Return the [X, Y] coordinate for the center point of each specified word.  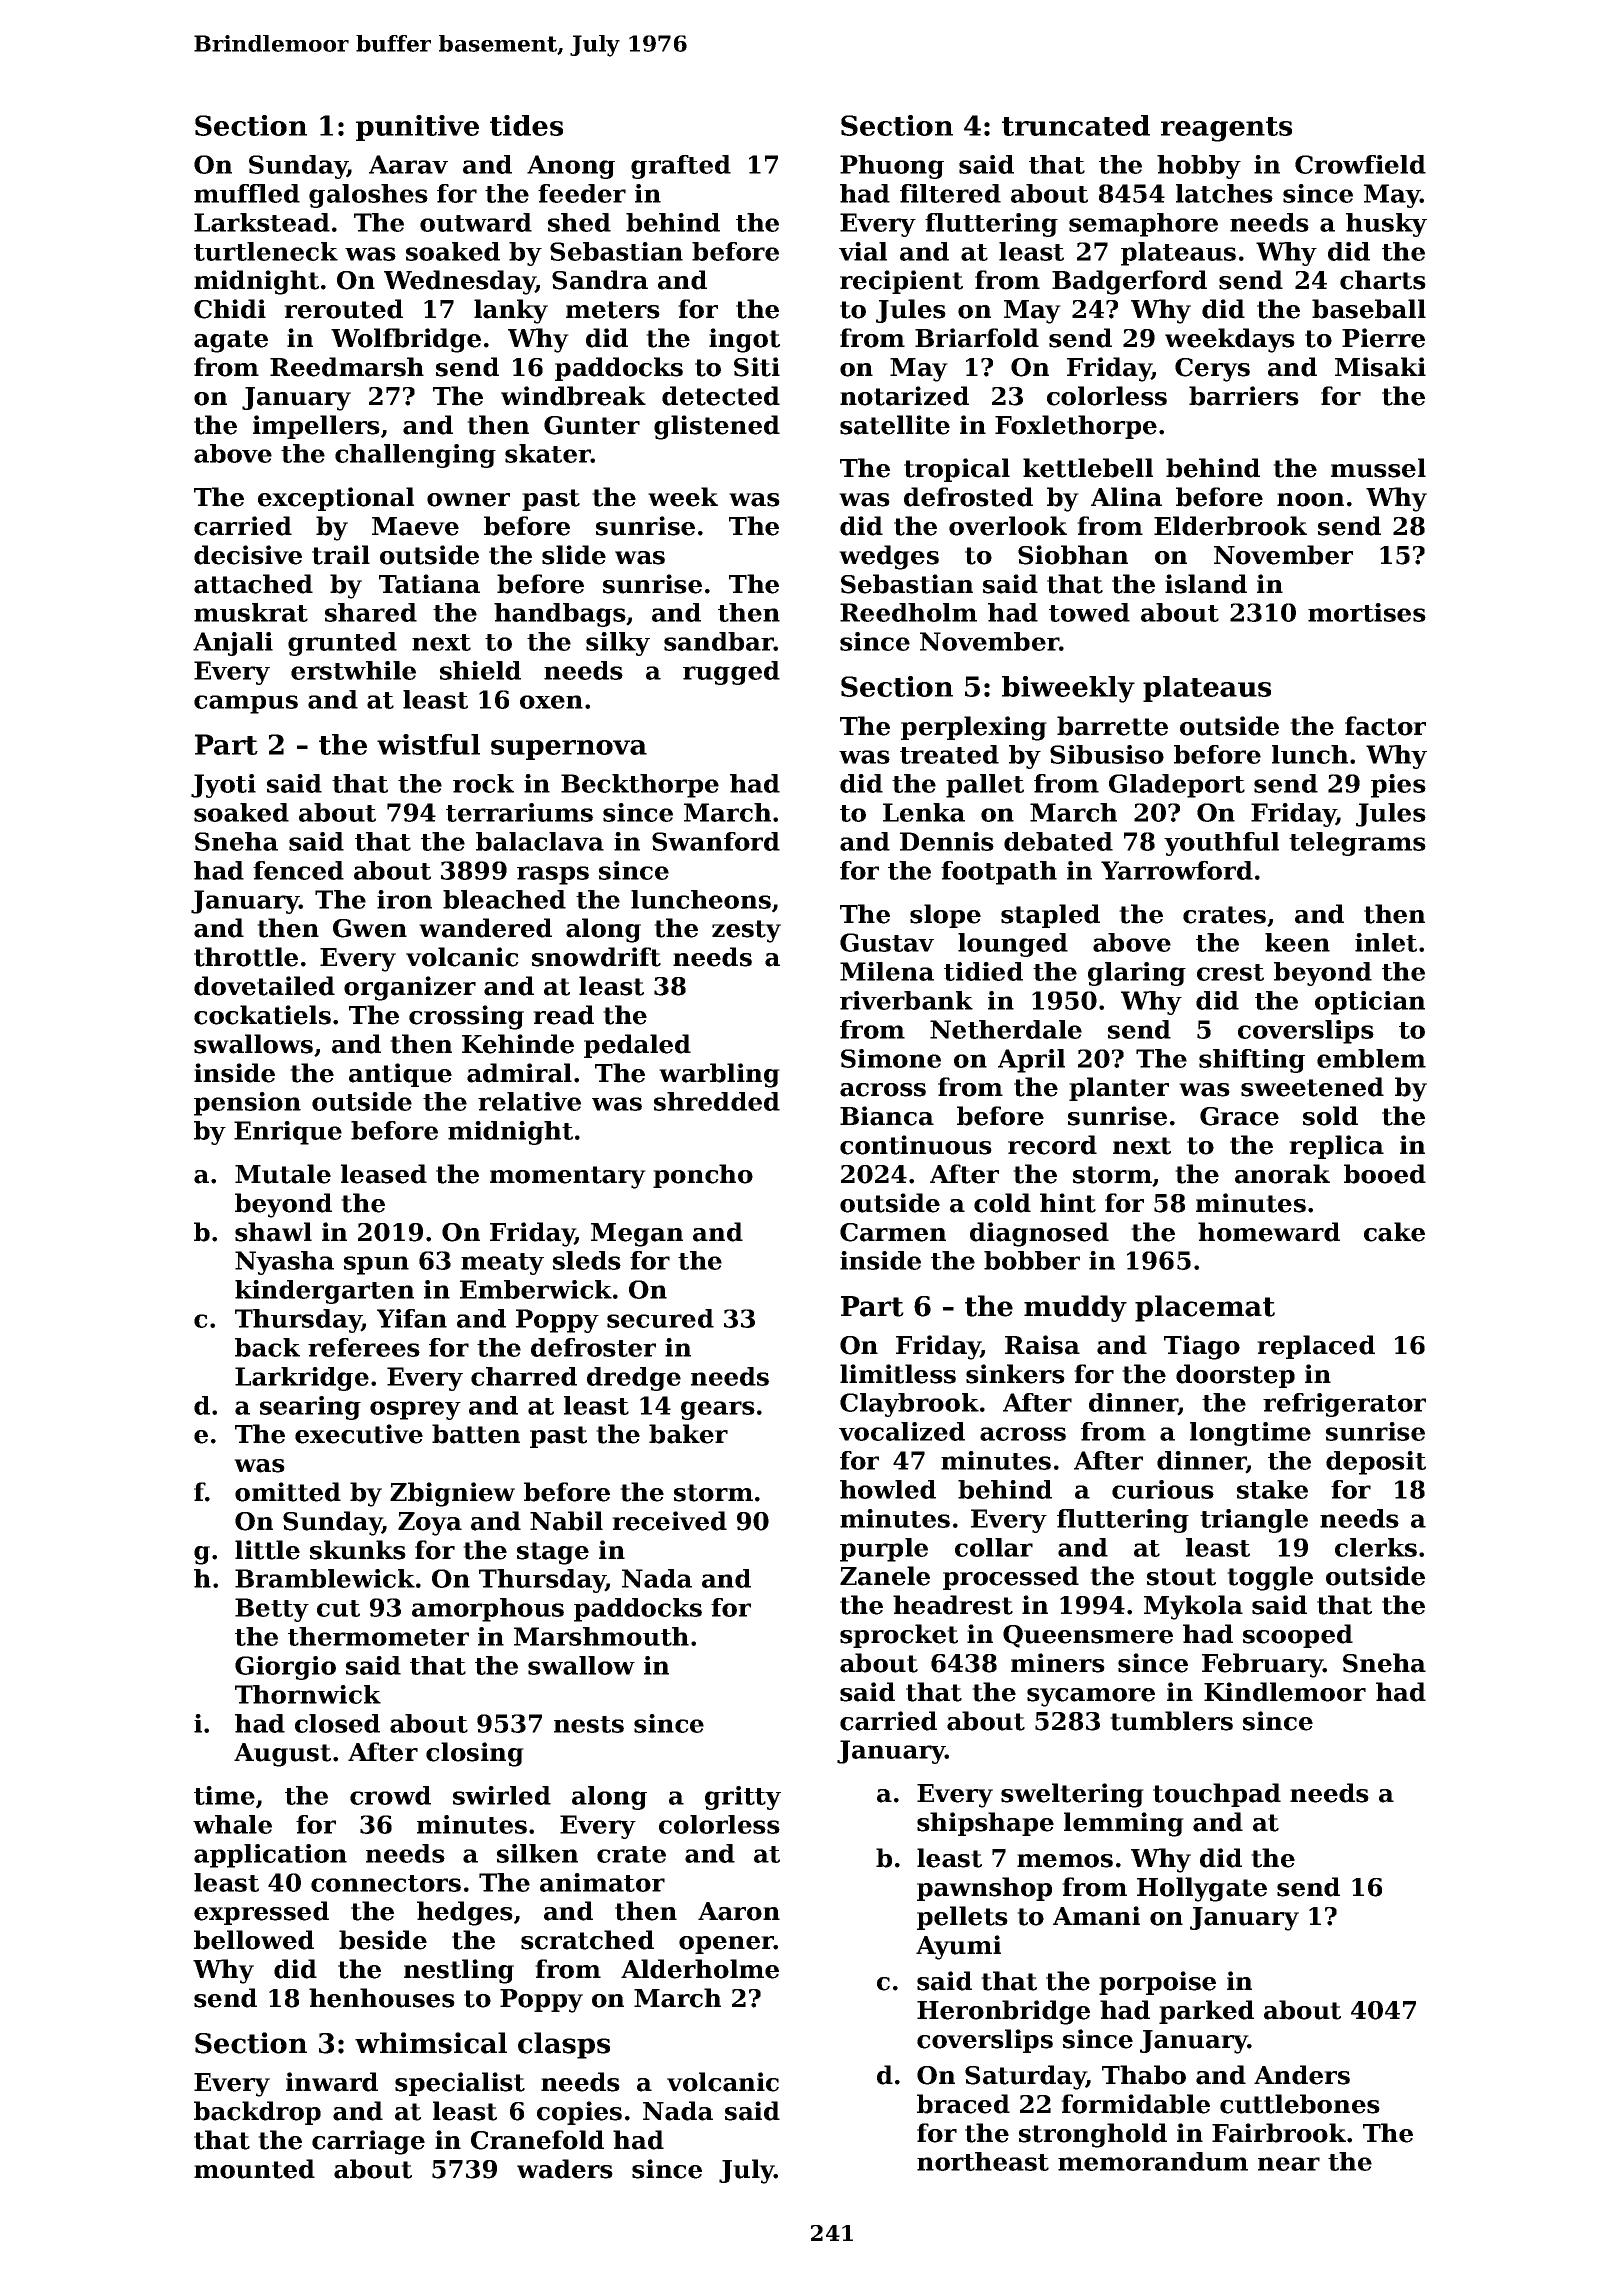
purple [884, 1550]
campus [246, 704]
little [267, 1550]
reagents [1226, 129]
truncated [1076, 125]
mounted [254, 2169]
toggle [1270, 1578]
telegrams [1357, 844]
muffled [247, 193]
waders [565, 2169]
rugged [731, 673]
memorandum [1153, 2161]
